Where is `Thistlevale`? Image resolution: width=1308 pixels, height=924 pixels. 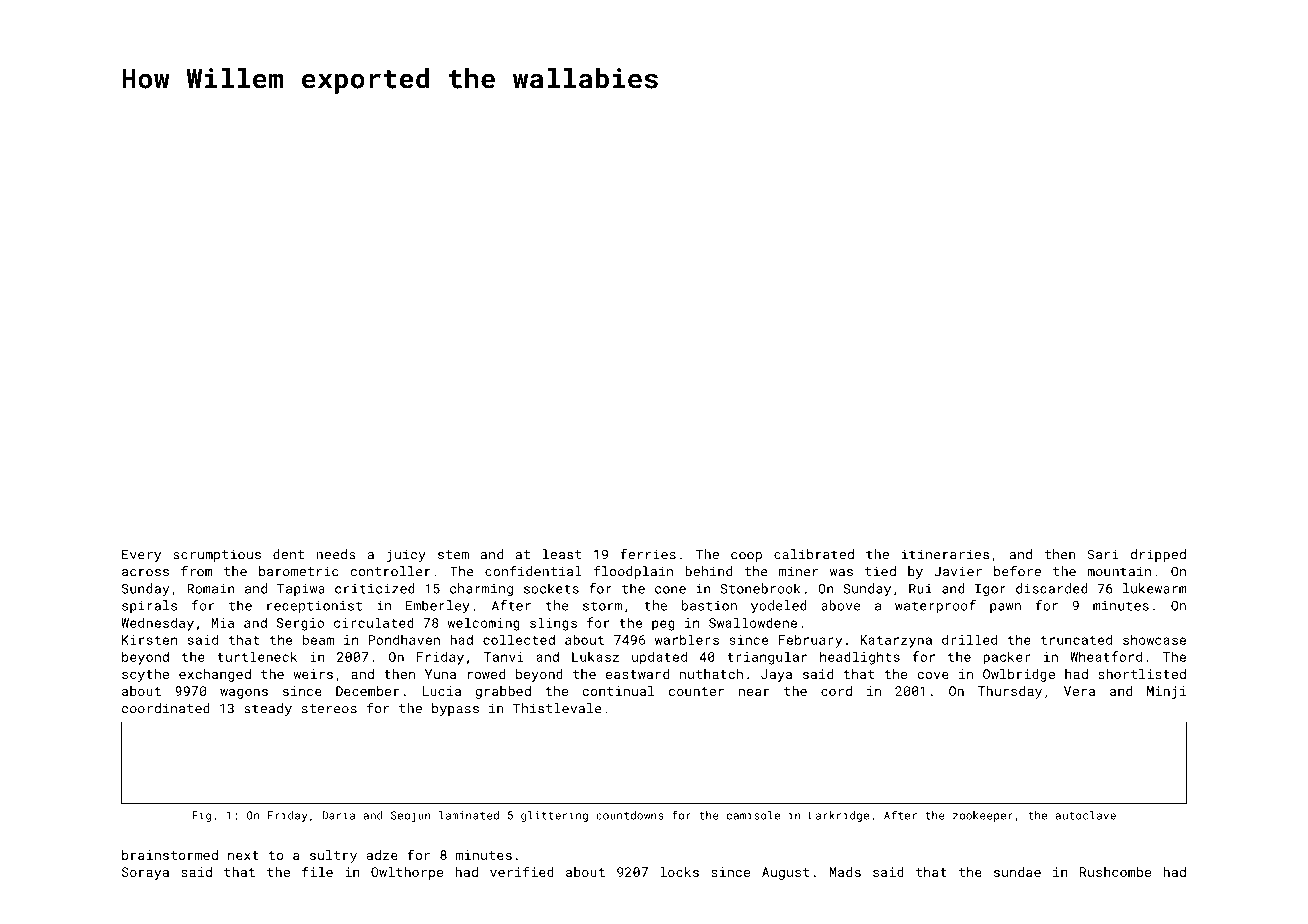 Thistlevale is located at coordinates (557, 708).
